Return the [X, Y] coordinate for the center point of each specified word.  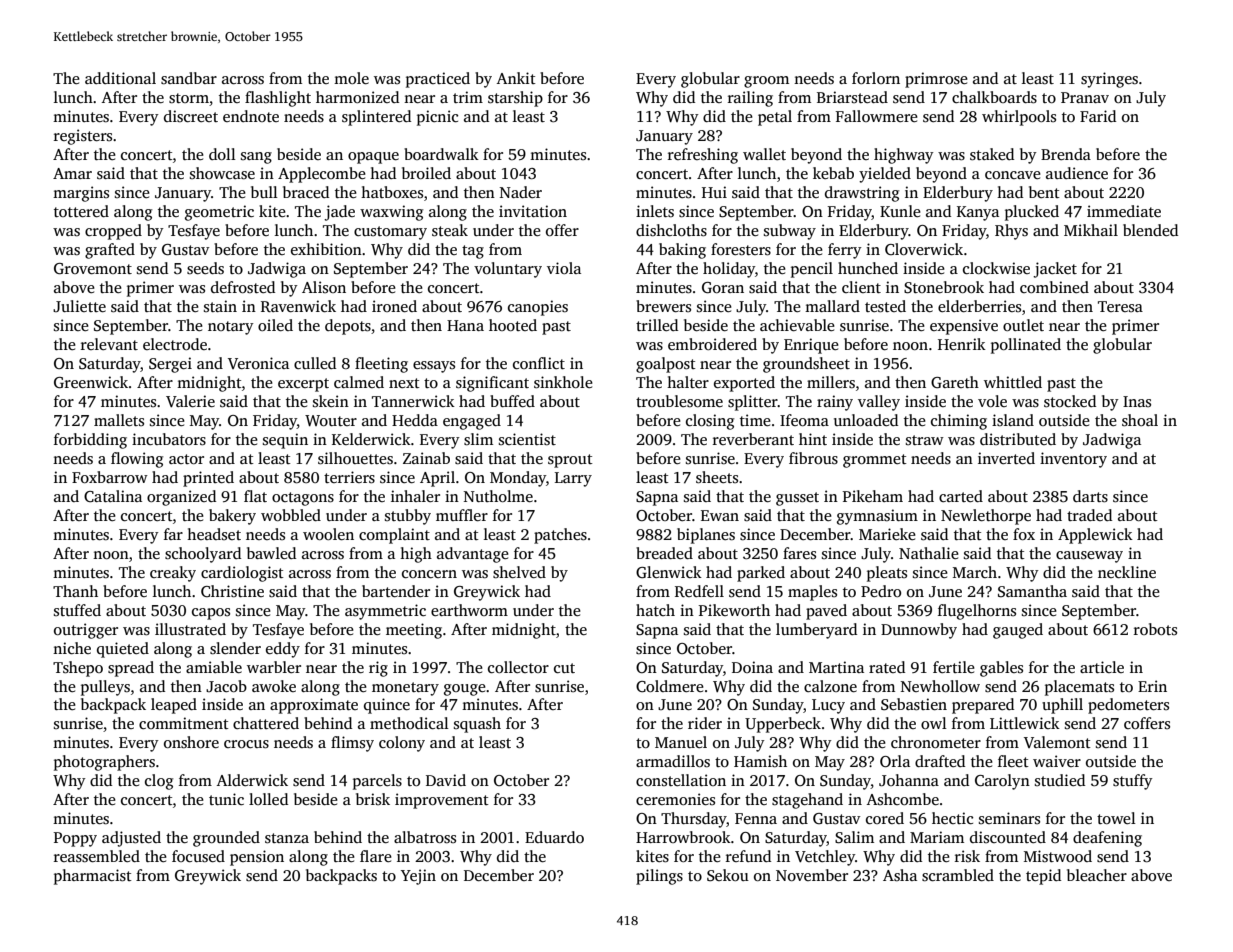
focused [198, 856]
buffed [512, 401]
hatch [655, 610]
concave [1013, 175]
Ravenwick [298, 306]
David [446, 780]
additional [120, 78]
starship [515, 99]
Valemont [1057, 742]
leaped [174, 706]
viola [564, 268]
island [1013, 420]
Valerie [190, 401]
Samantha [1032, 591]
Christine [232, 591]
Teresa [1120, 306]
